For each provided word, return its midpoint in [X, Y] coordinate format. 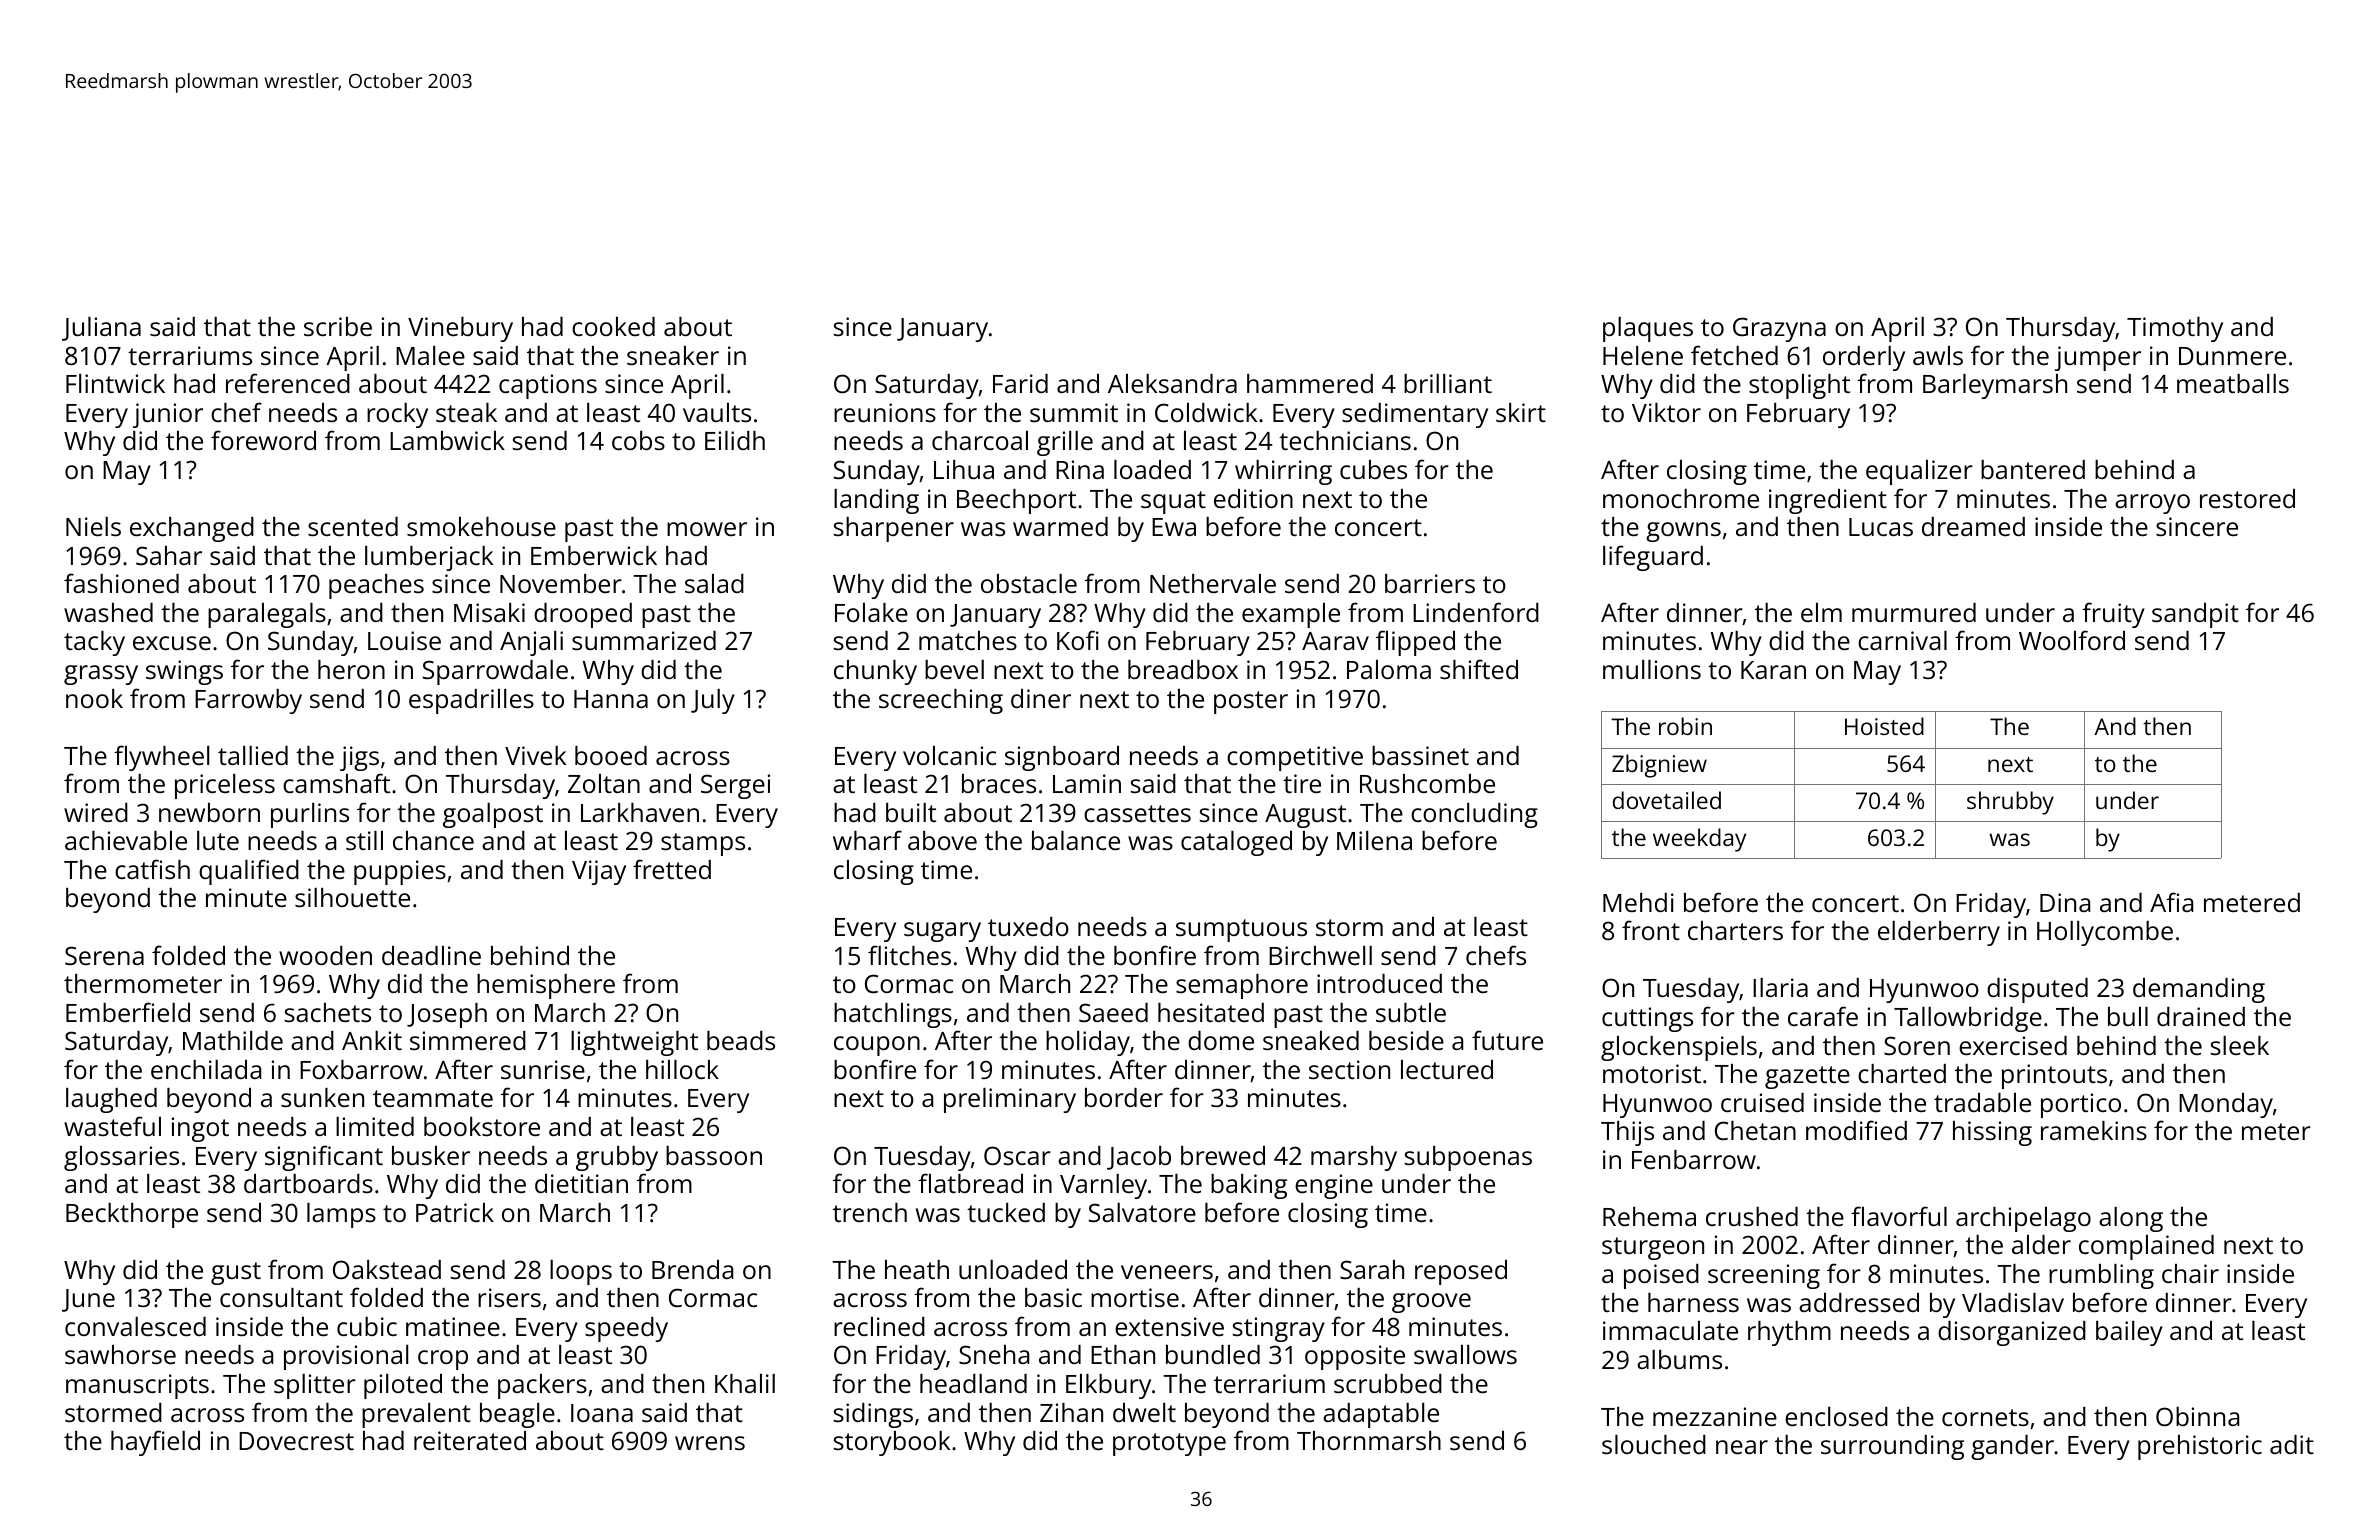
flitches [909, 955]
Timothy [2175, 329]
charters [1735, 930]
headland [973, 1383]
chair [2190, 1273]
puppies [400, 872]
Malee [430, 355]
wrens [710, 1443]
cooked [613, 326]
